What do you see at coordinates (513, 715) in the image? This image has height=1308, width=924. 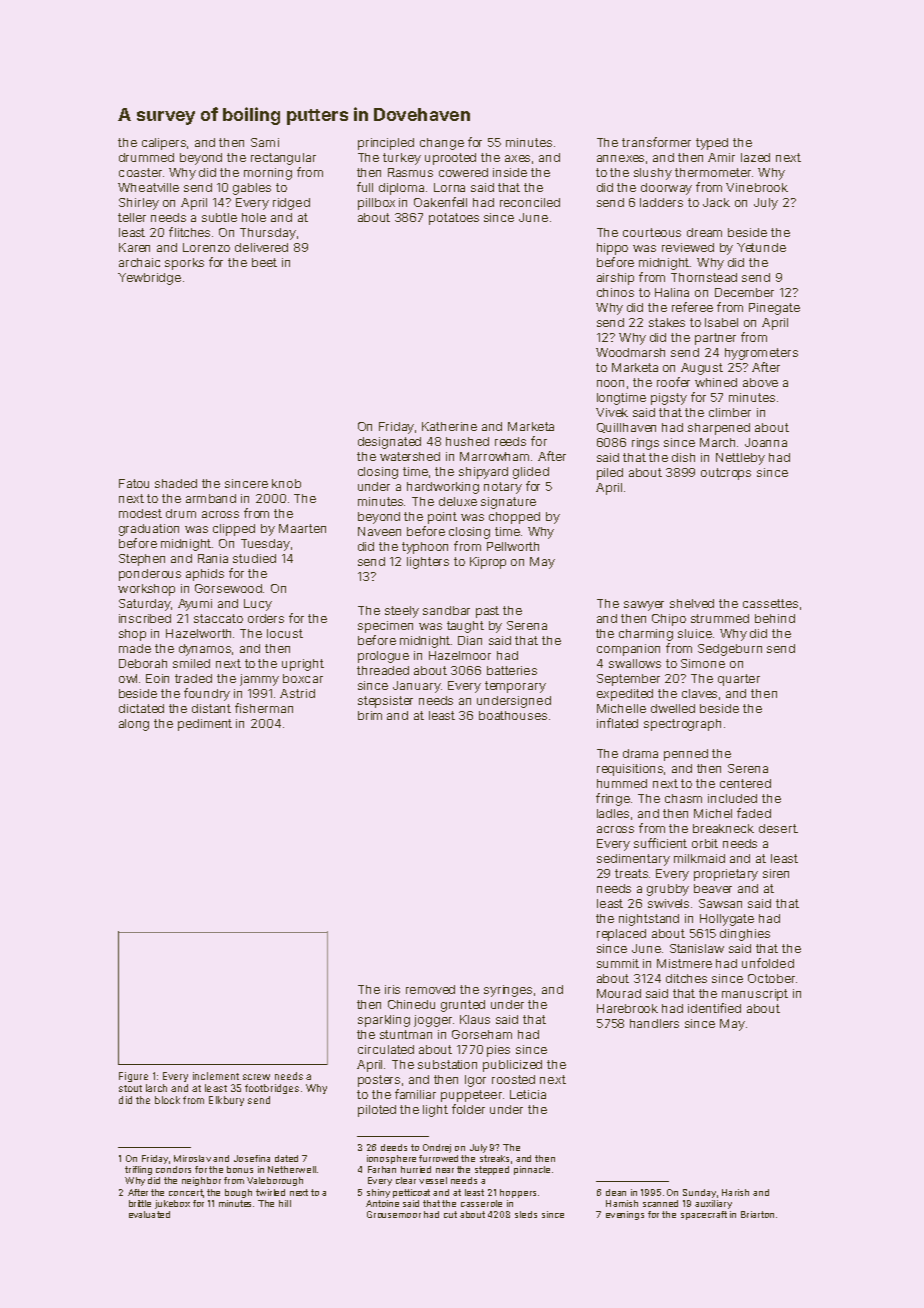 I see `boathouses` at bounding box center [513, 715].
